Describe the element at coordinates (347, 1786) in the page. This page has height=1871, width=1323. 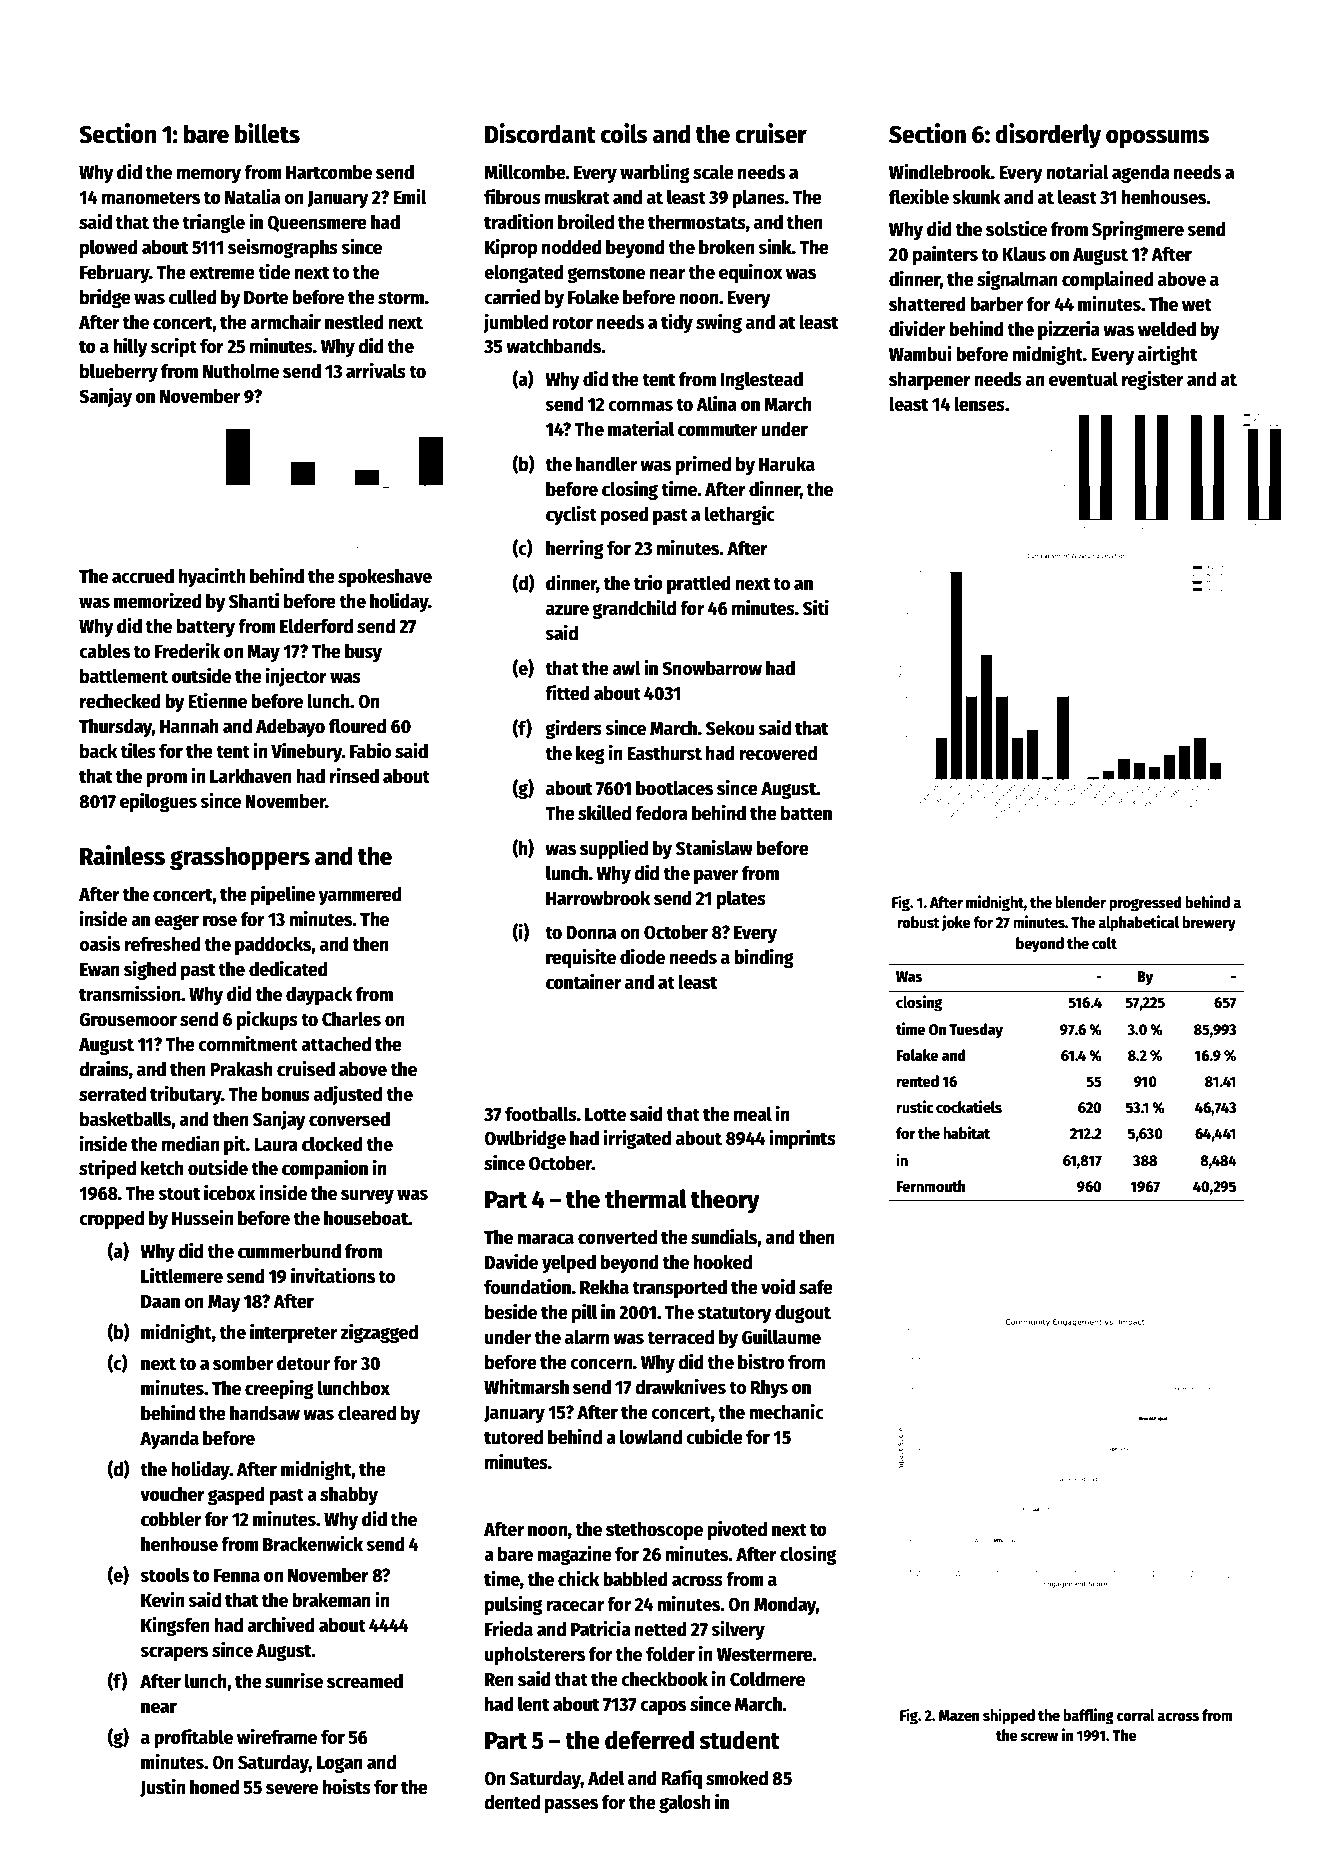
I see `hoists` at that location.
